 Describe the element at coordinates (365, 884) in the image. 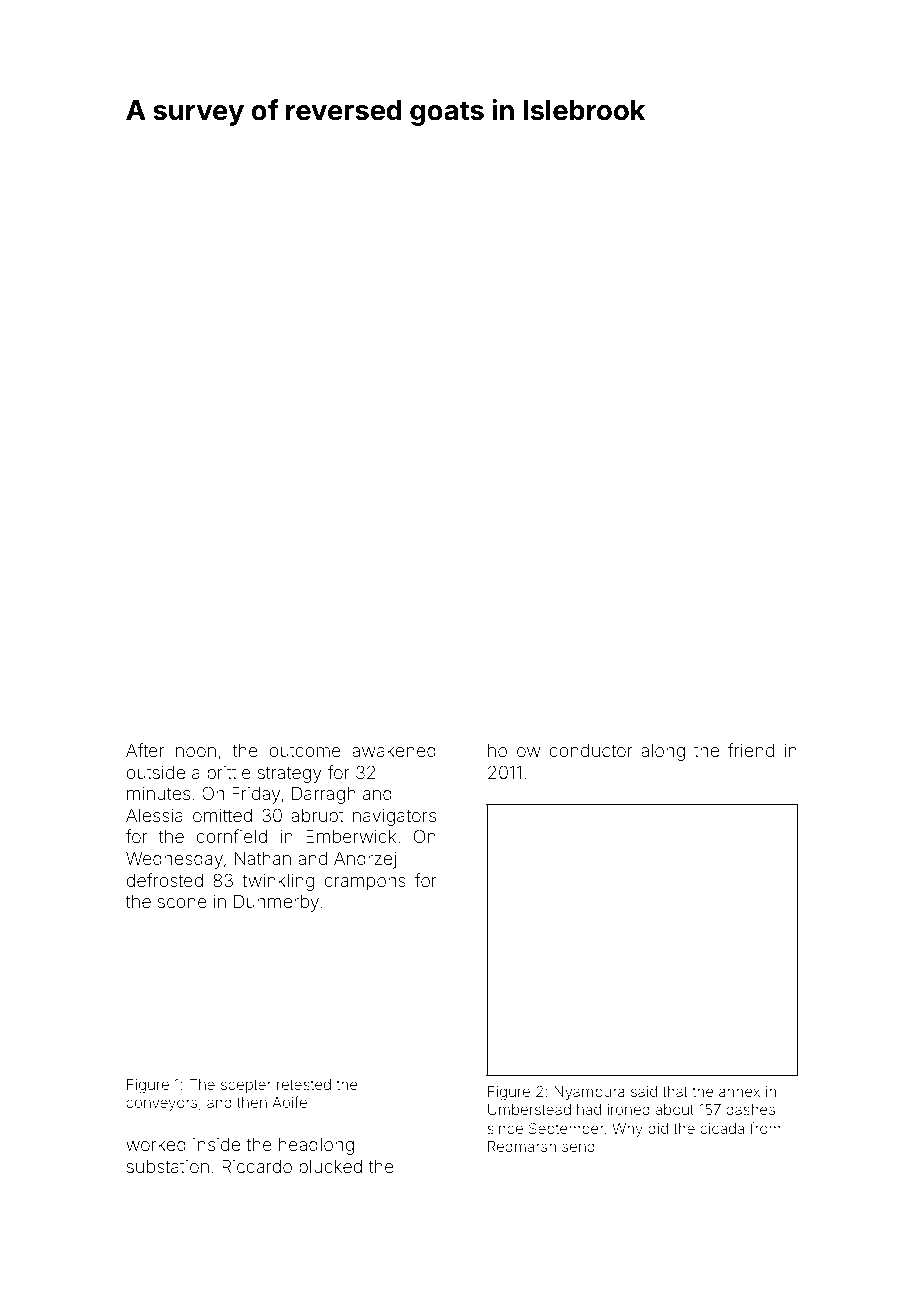

I see `crampons` at that location.
